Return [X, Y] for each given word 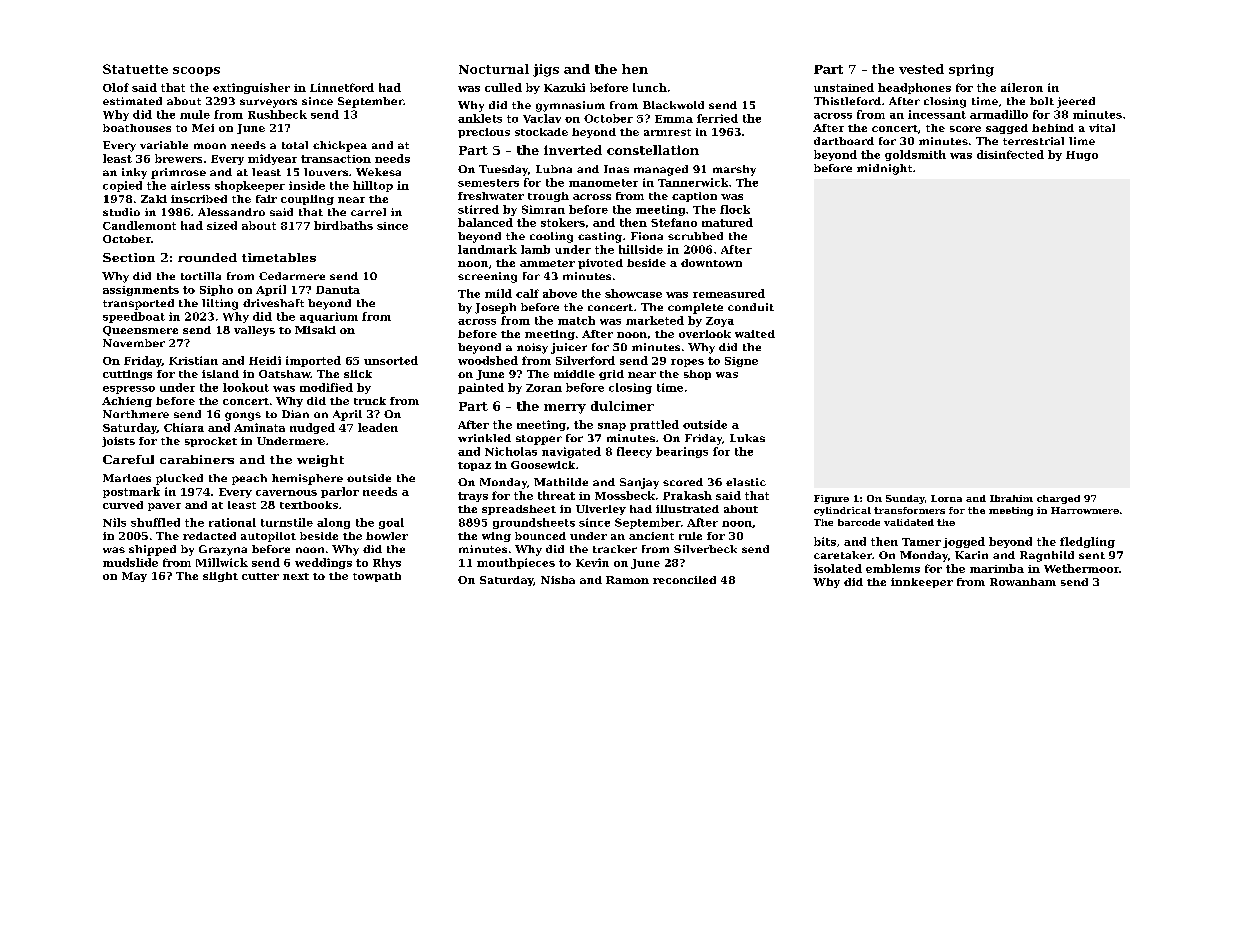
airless [190, 185]
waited [755, 334]
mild [498, 293]
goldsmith [915, 155]
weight [320, 461]
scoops [196, 71]
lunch [650, 87]
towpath [377, 577]
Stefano [674, 222]
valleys [254, 331]
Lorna [946, 498]
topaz [474, 466]
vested [921, 69]
